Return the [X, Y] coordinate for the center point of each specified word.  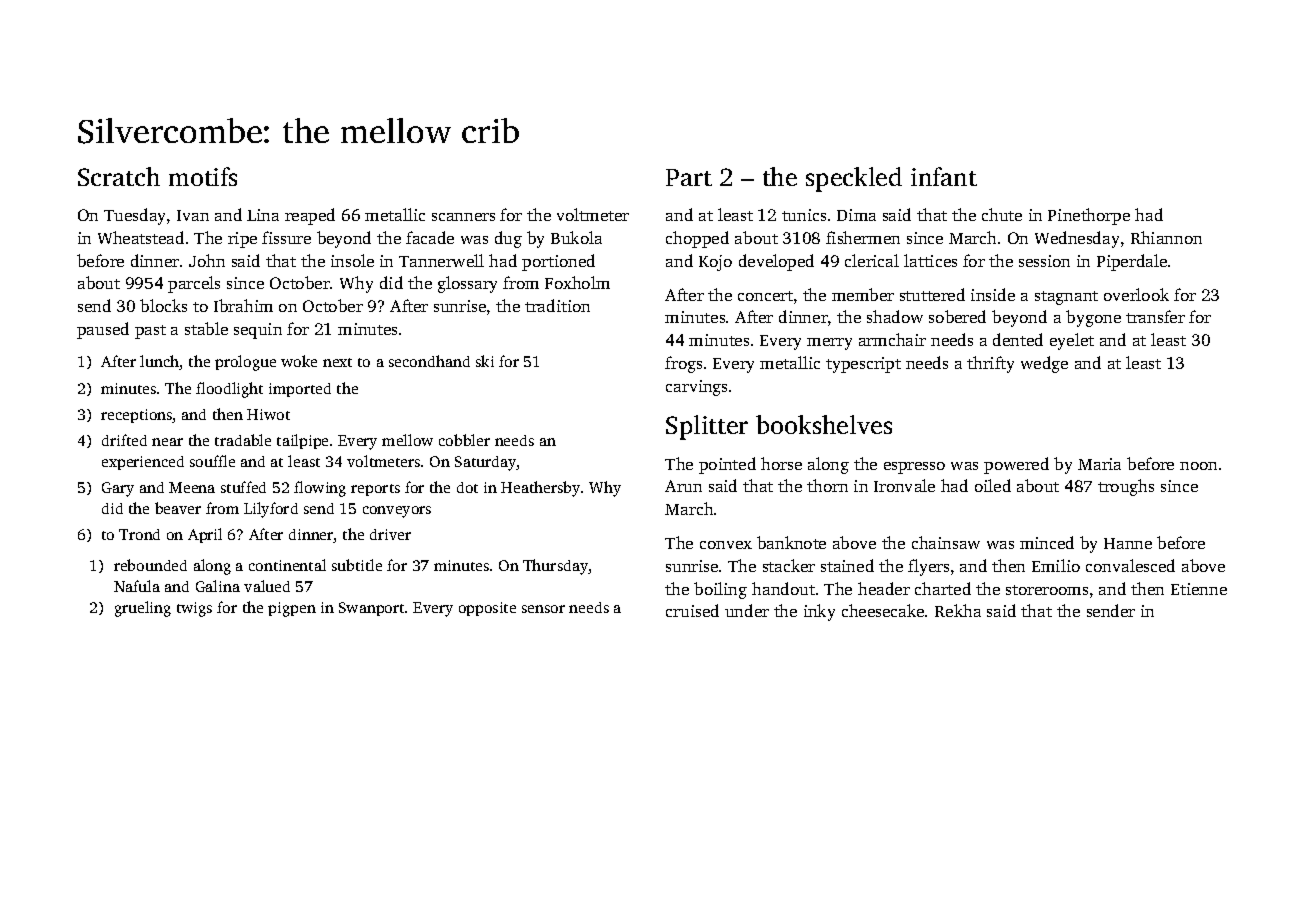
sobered [957, 316]
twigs [194, 609]
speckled [854, 179]
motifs [203, 176]
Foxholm [577, 282]
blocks [163, 305]
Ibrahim [243, 305]
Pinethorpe [1089, 216]
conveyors [397, 512]
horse [781, 463]
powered [1016, 465]
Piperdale [1132, 262]
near [167, 442]
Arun [683, 486]
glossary [467, 284]
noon [1198, 466]
